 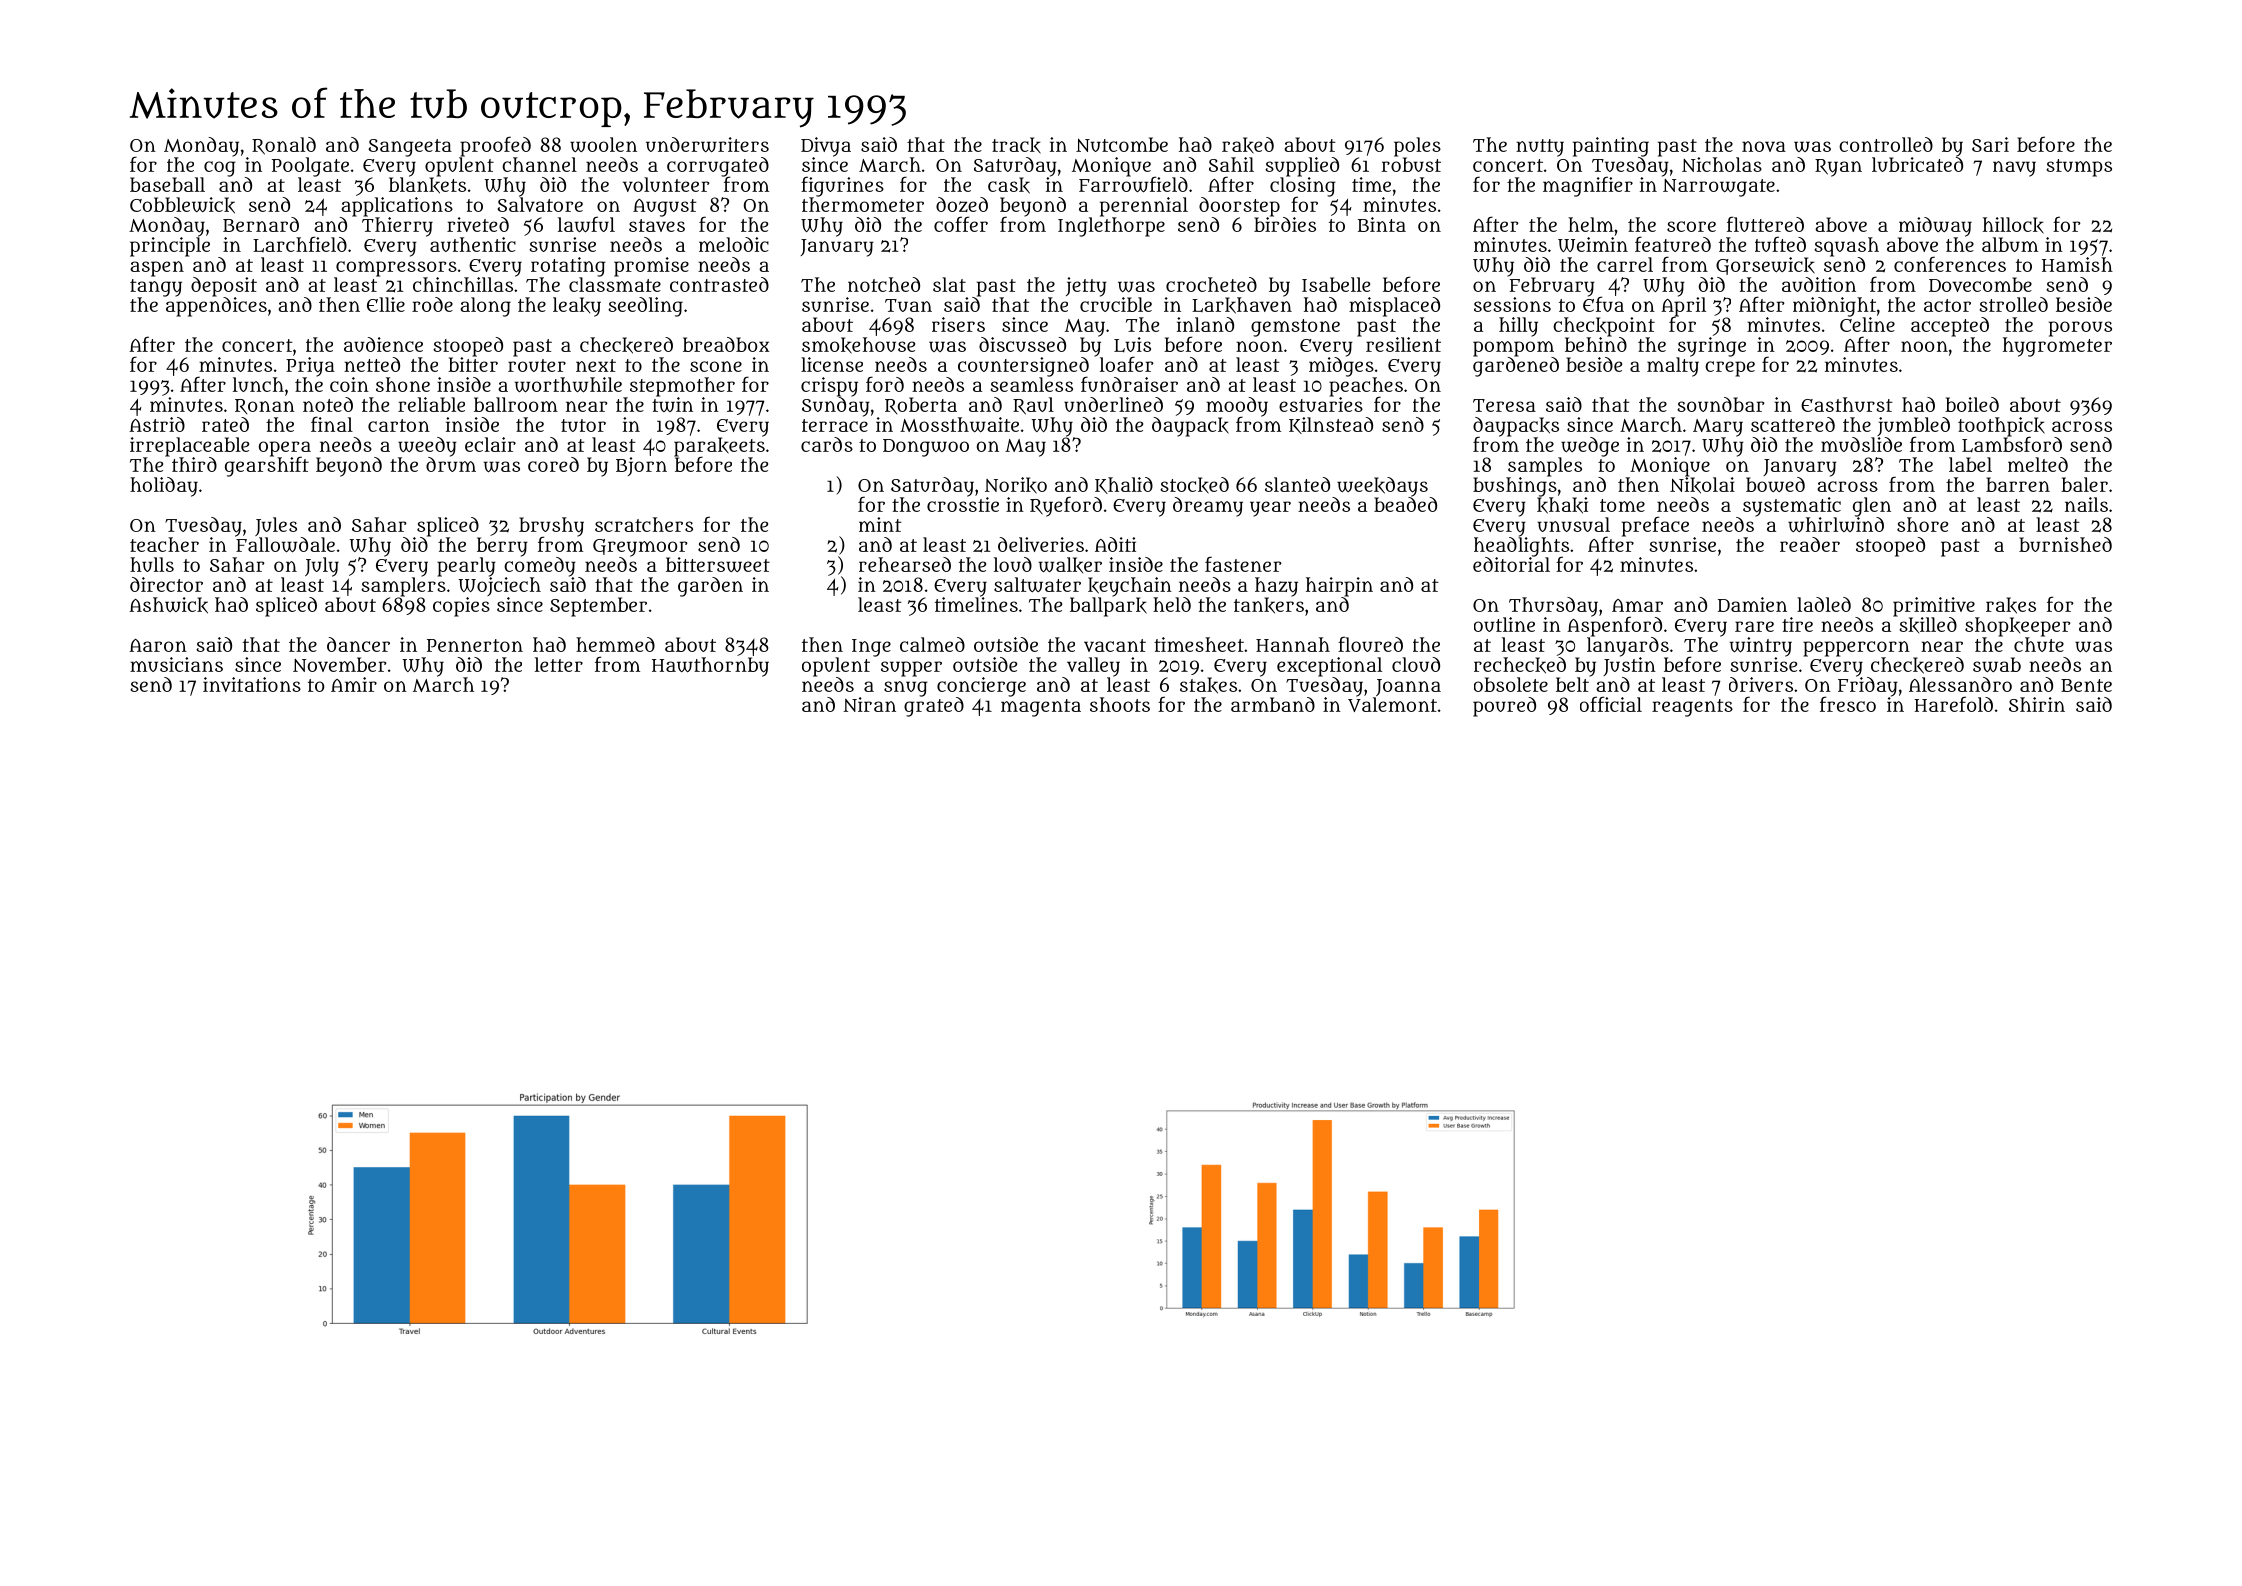 What do you see at coordinates (1625, 264) in the document?
I see `carrel` at bounding box center [1625, 264].
